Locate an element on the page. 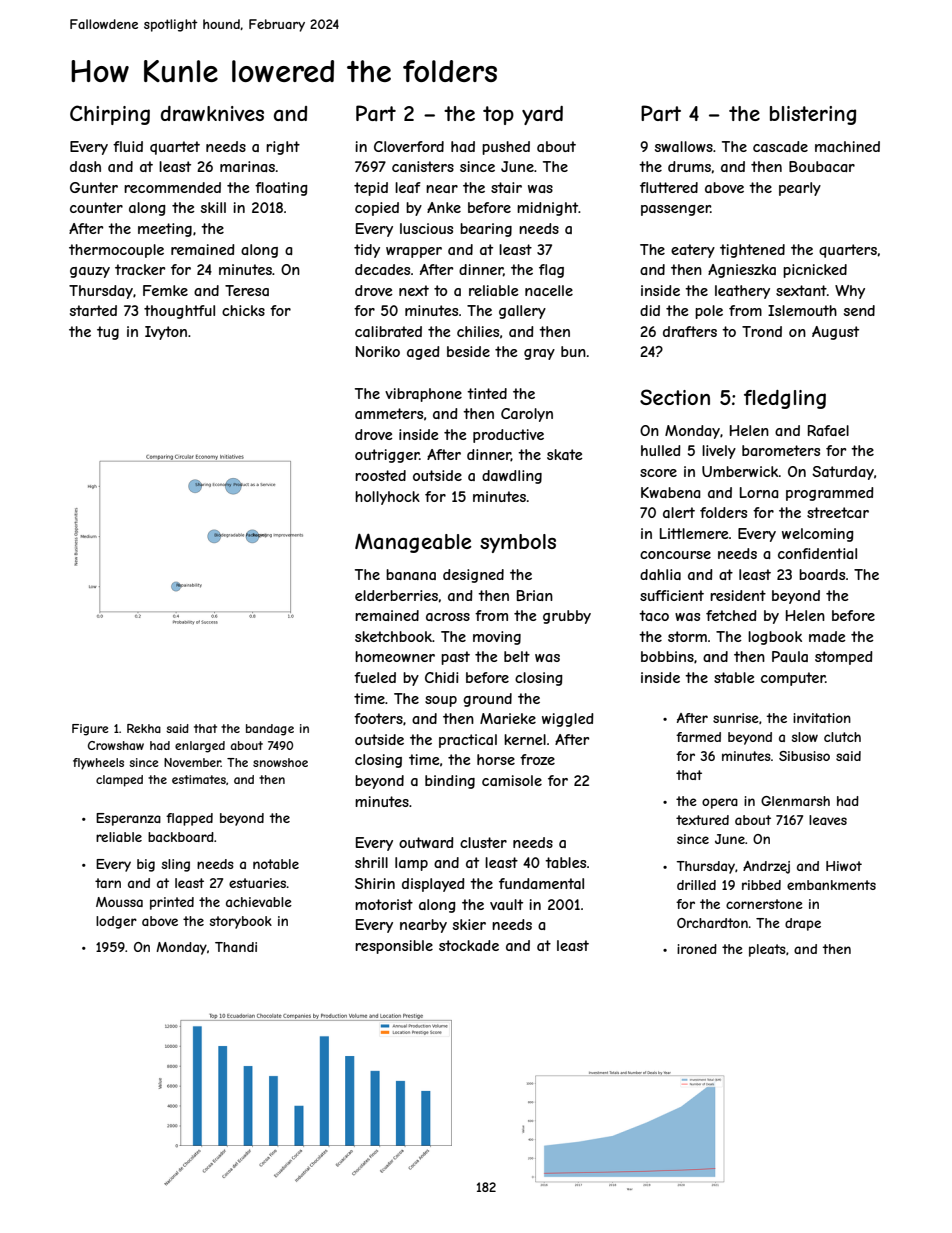  yard is located at coordinates (542, 115).
